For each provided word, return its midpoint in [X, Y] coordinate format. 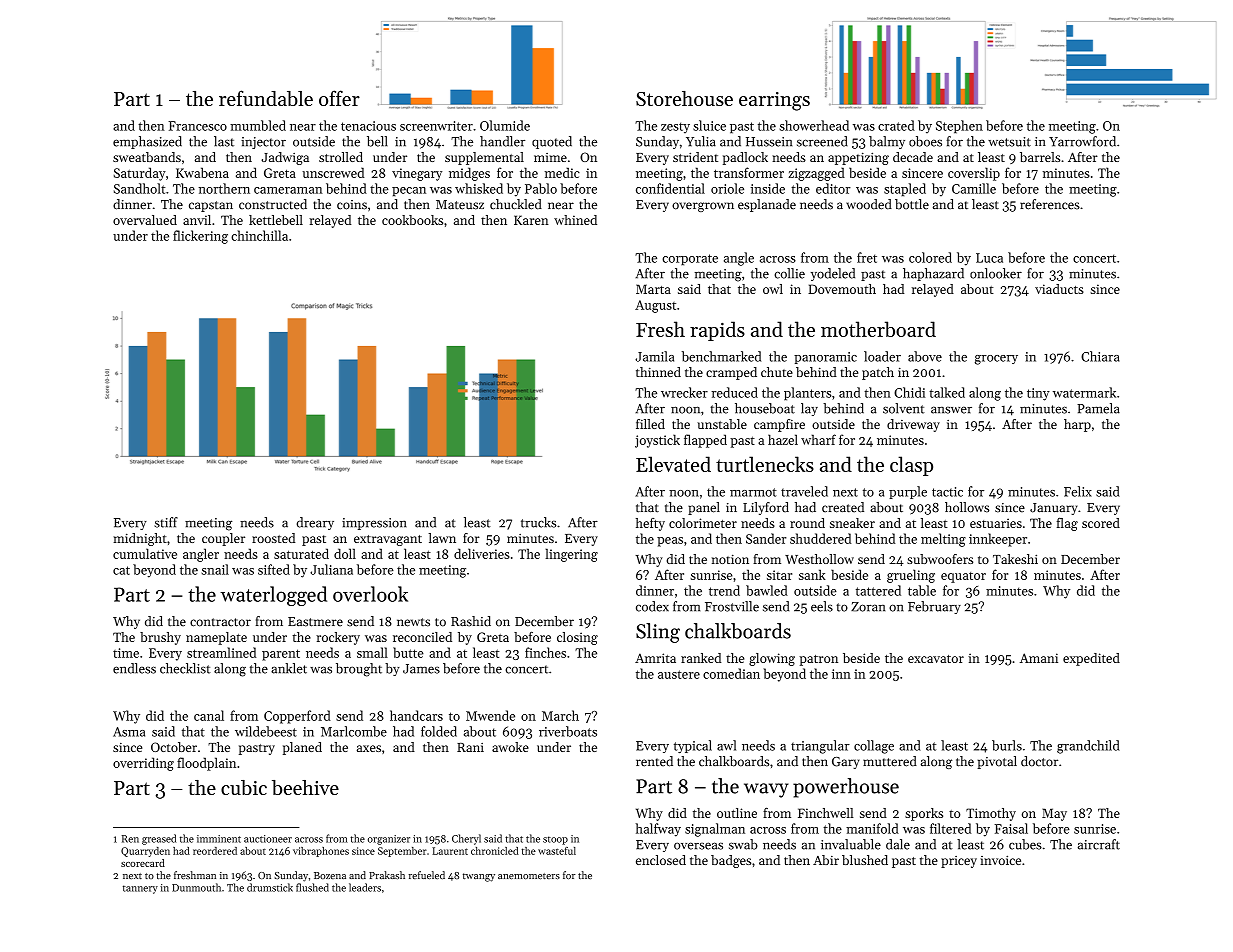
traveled [804, 491]
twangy [479, 877]
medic [562, 172]
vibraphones [321, 852]
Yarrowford [1082, 141]
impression [374, 524]
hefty [650, 524]
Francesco [197, 126]
